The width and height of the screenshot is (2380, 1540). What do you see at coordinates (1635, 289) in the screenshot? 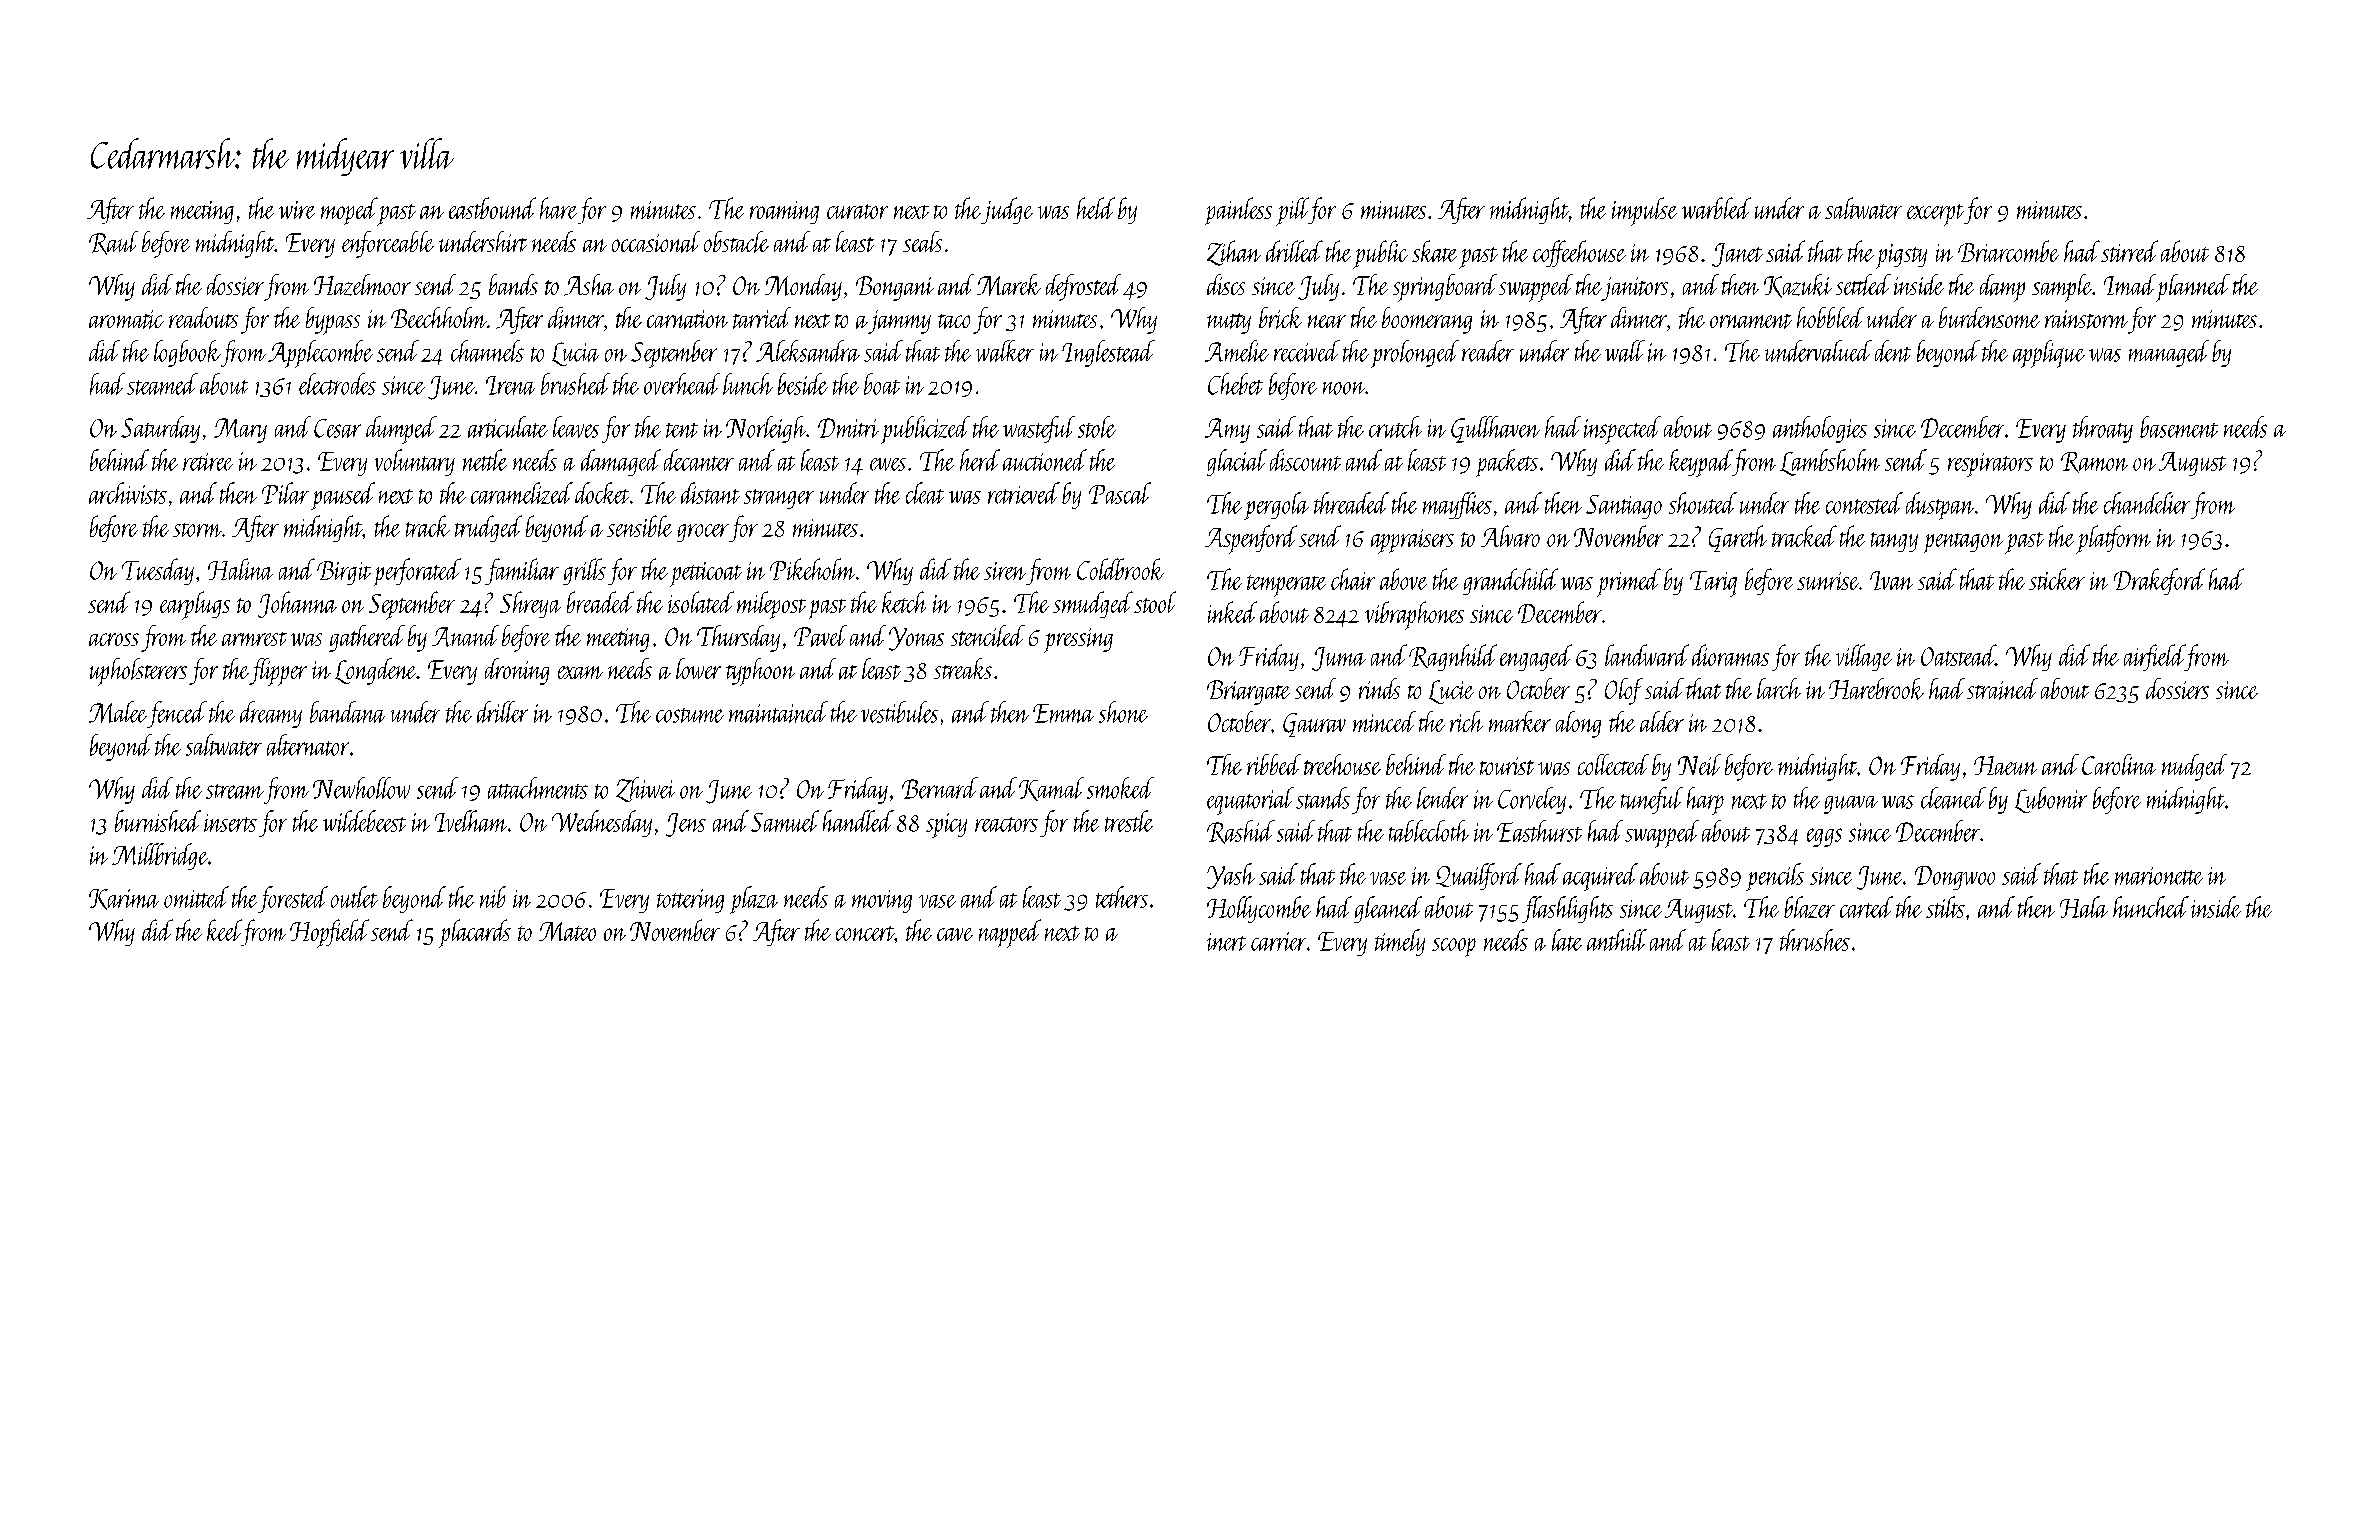
I see `janitors` at bounding box center [1635, 289].
